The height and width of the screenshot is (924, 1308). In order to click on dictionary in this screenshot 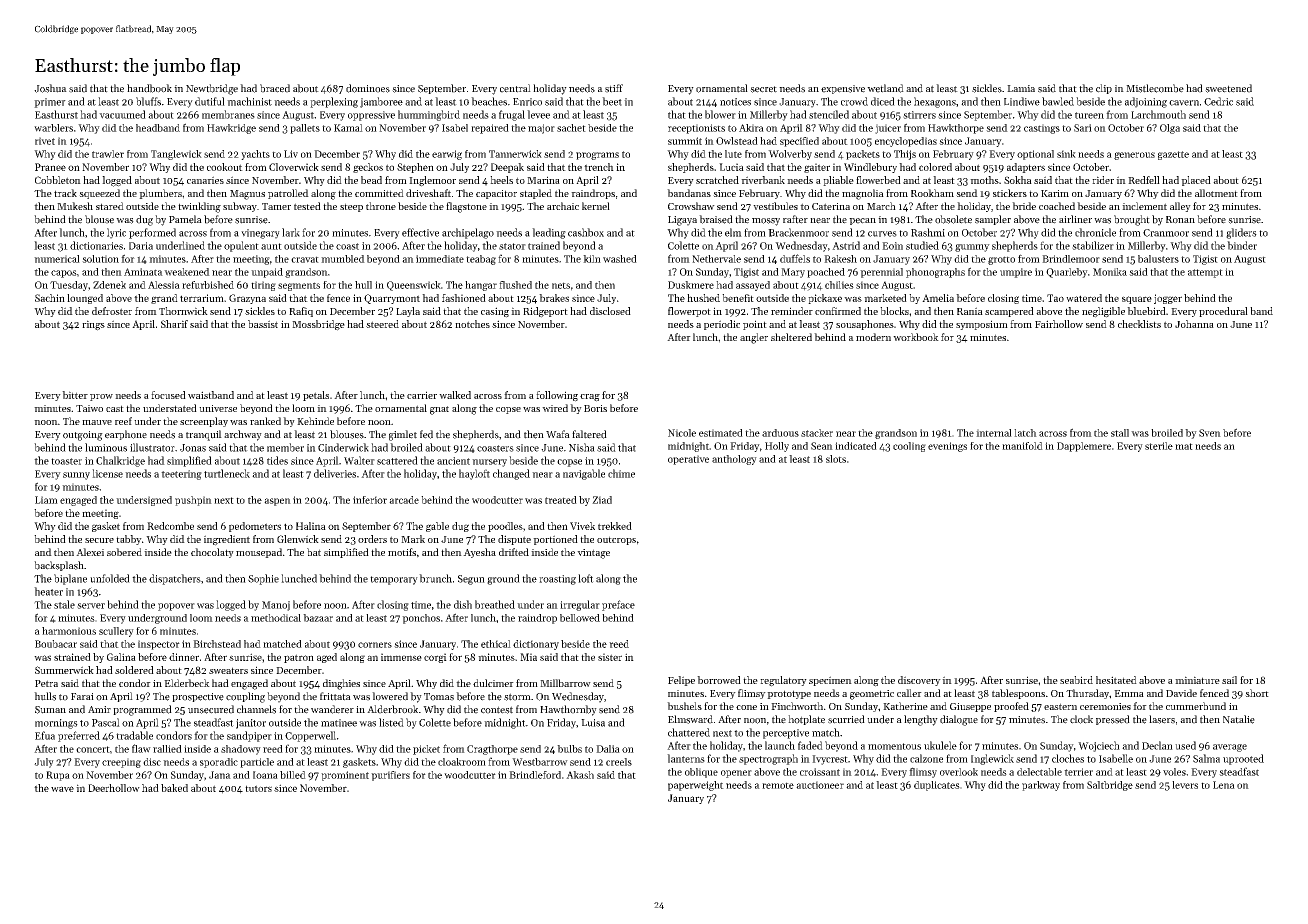, I will do `click(536, 645)`.
